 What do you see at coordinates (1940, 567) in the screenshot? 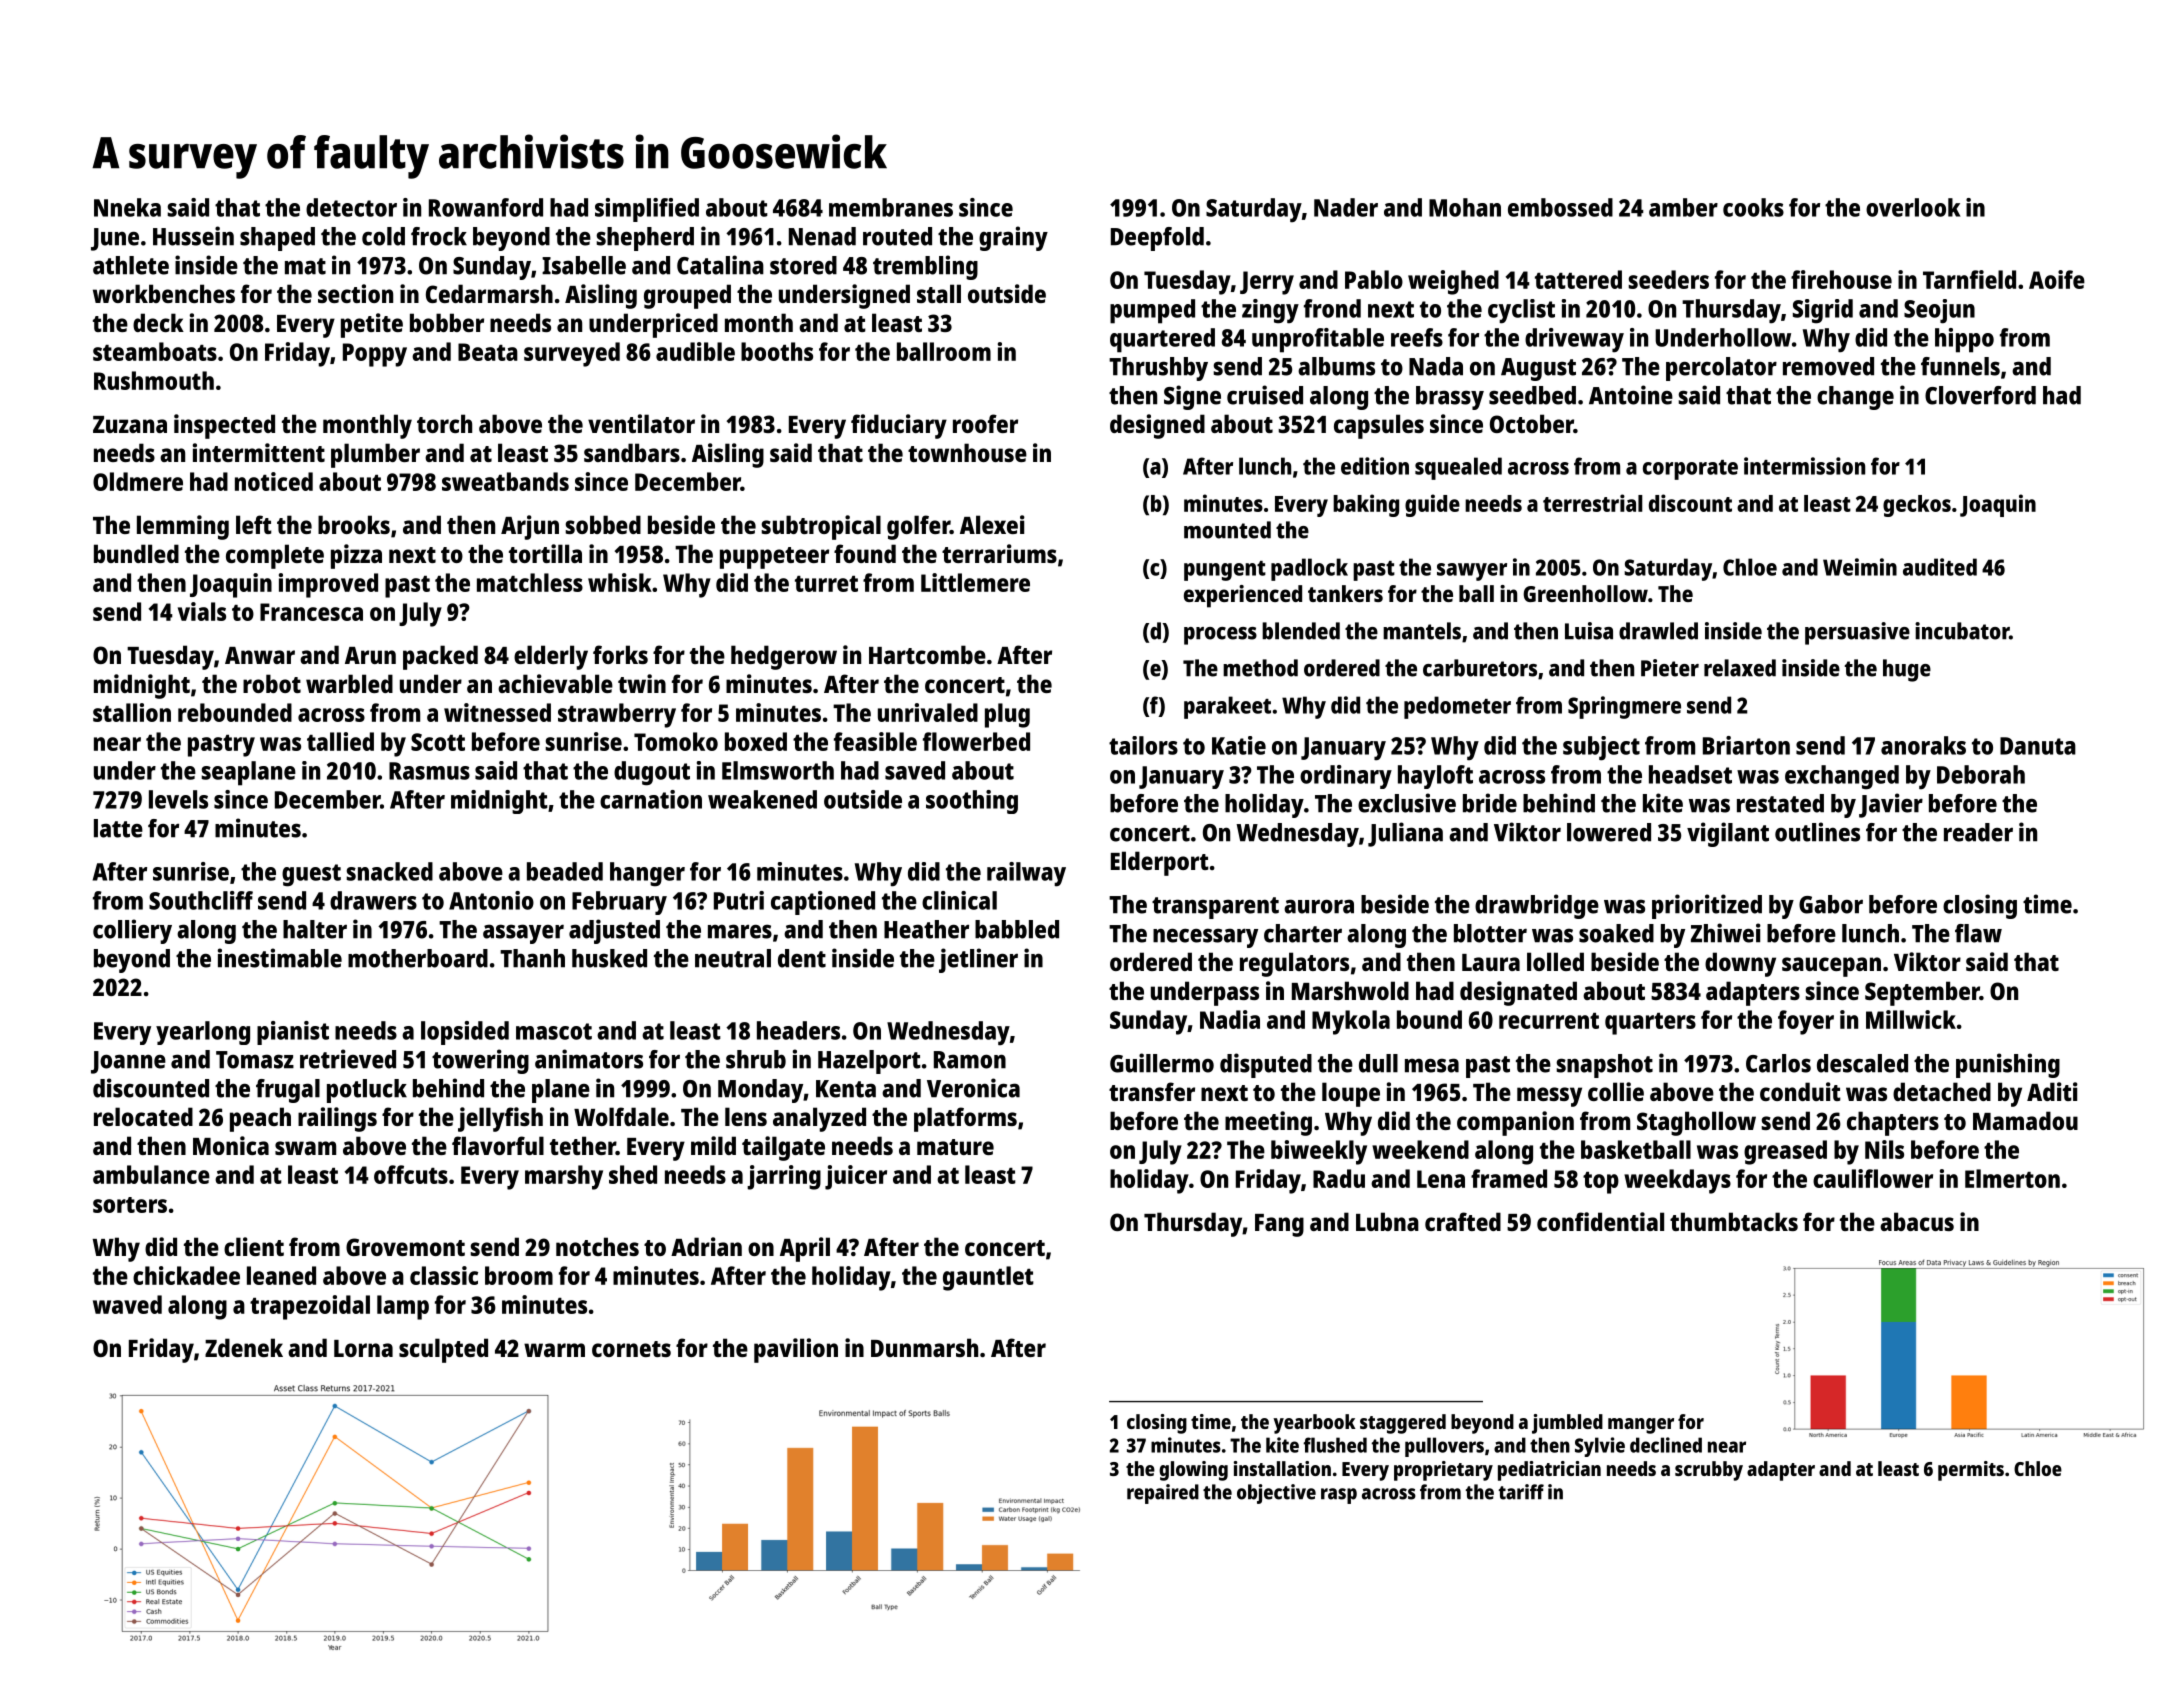
I see `audited` at bounding box center [1940, 567].
